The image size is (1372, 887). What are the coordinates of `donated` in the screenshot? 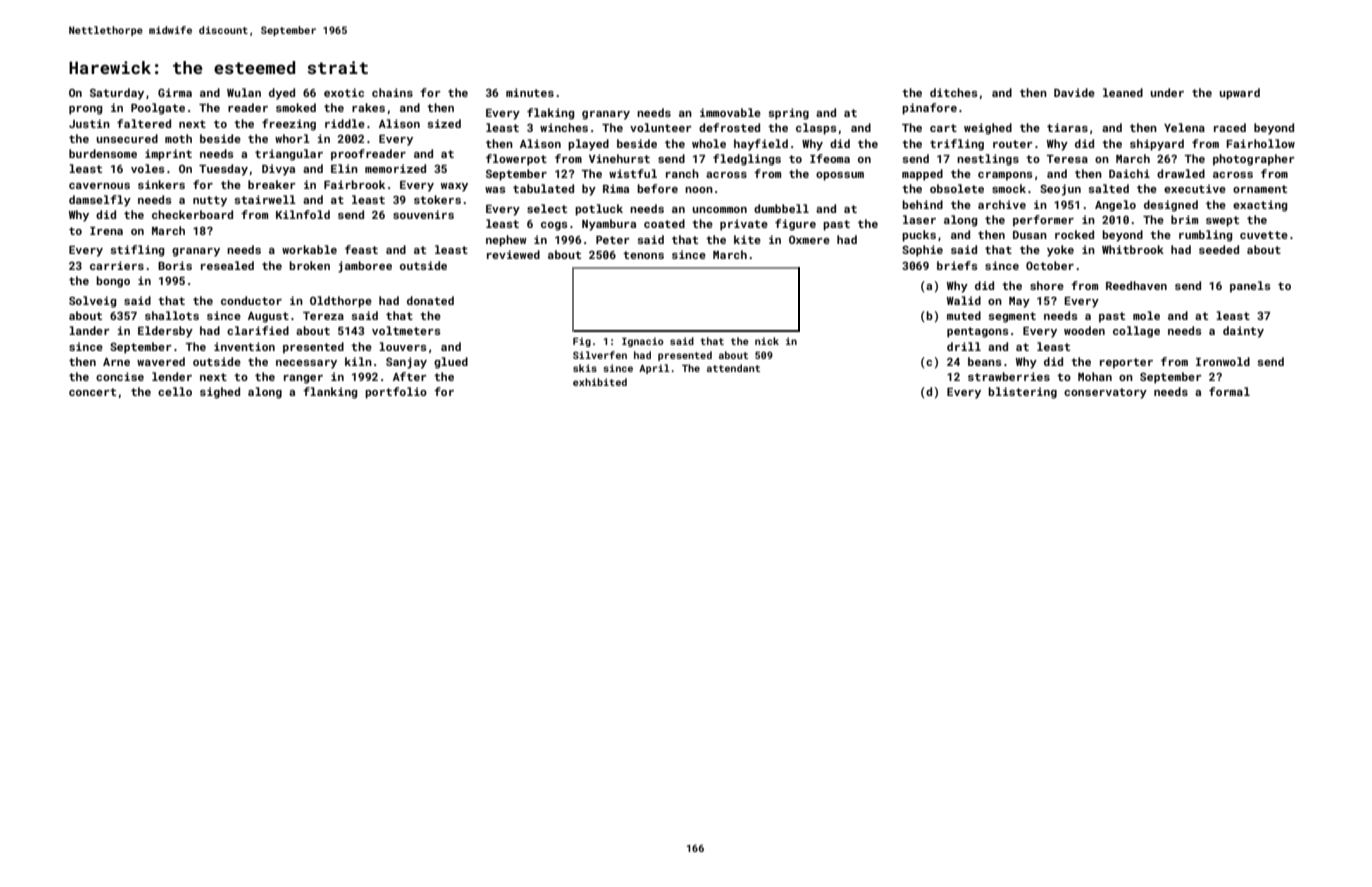 It's located at (430, 300).
